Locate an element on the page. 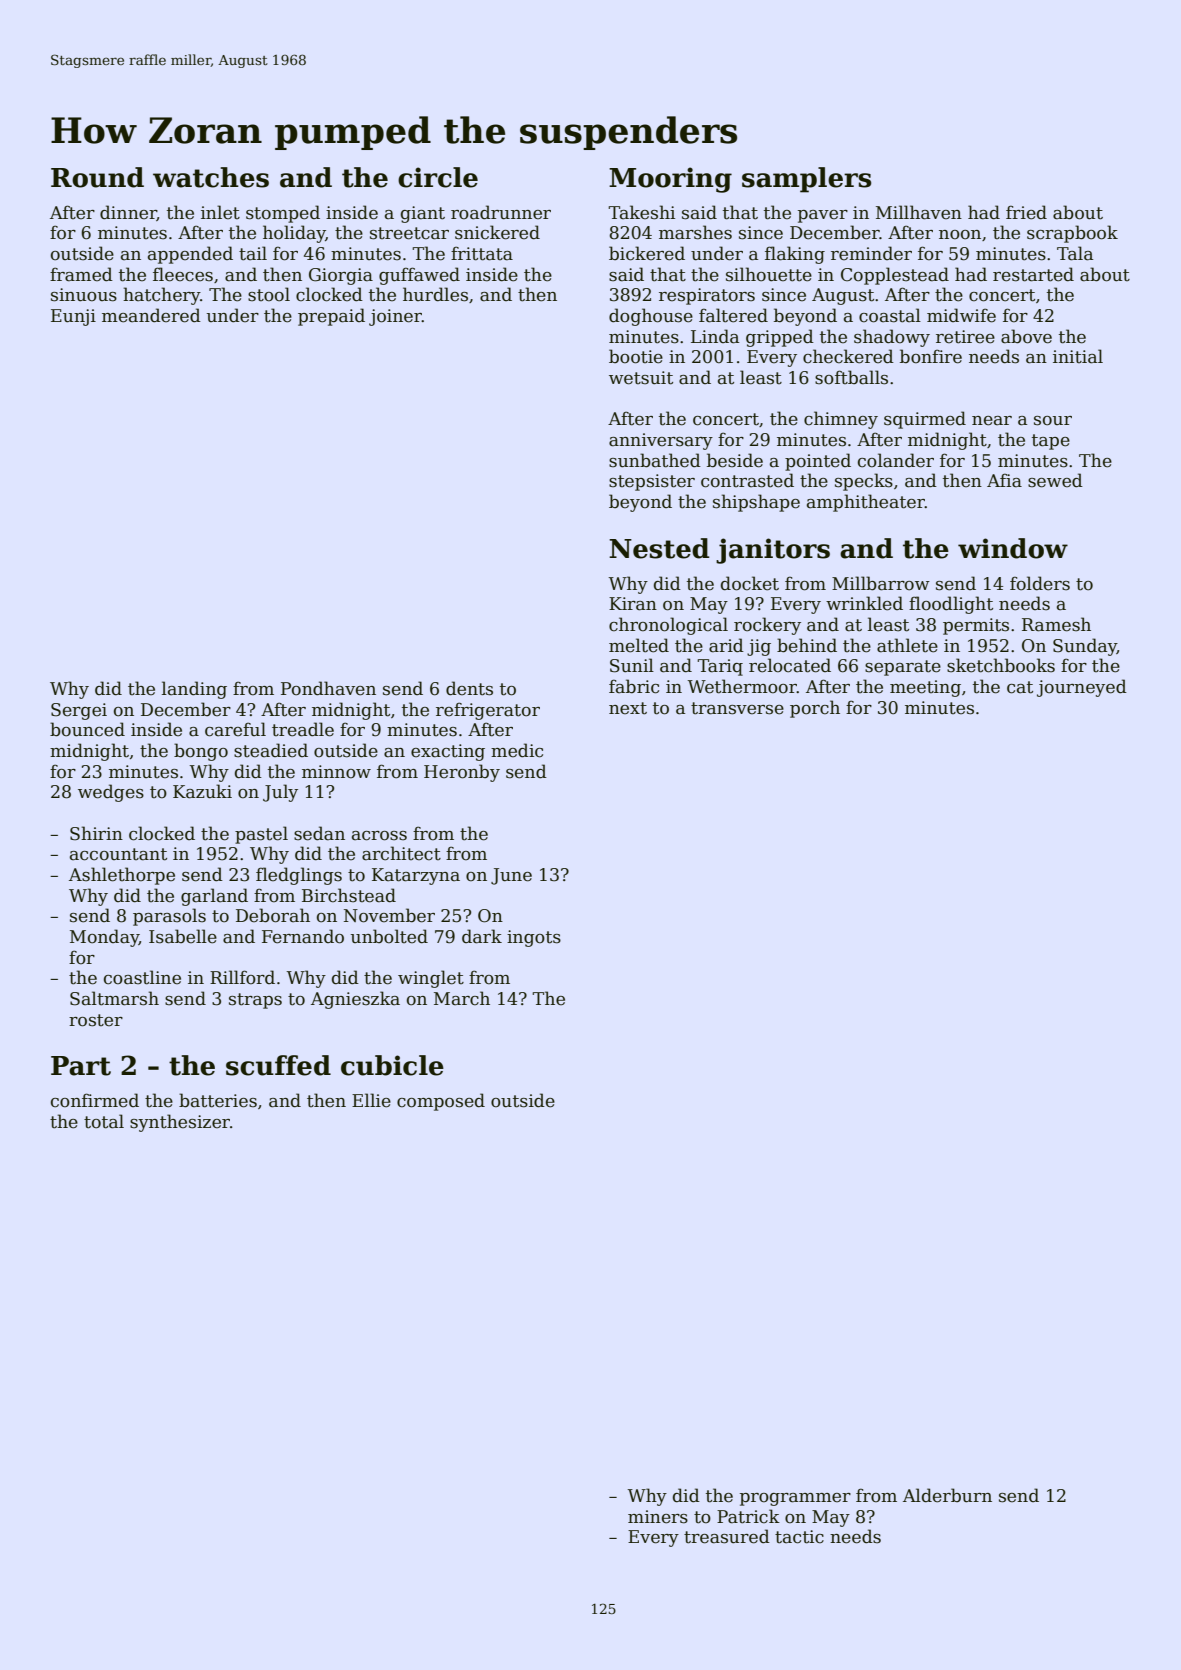 This image has width=1181, height=1670. squirmed is located at coordinates (925, 420).
